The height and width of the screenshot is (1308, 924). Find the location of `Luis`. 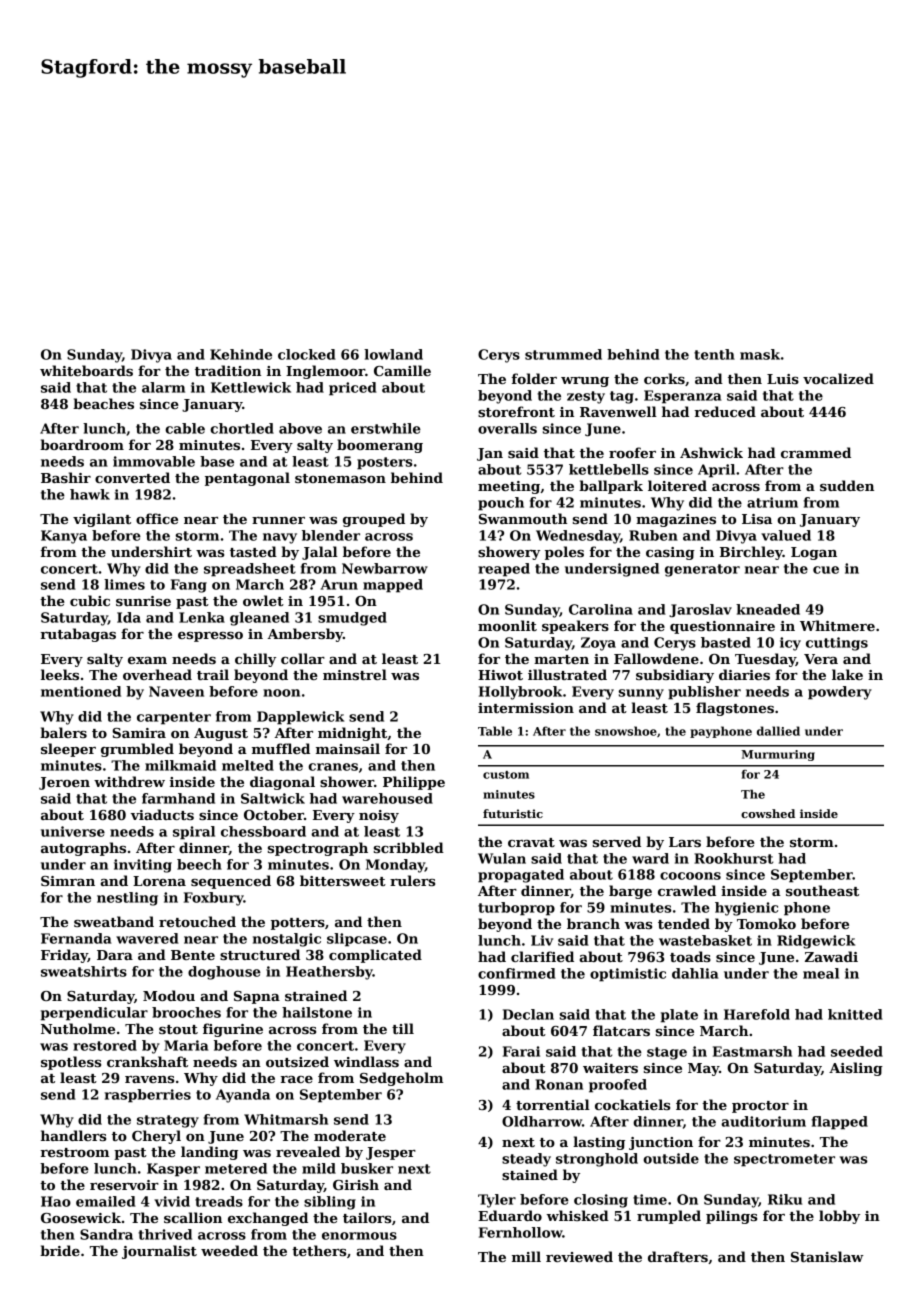

Luis is located at coordinates (783, 379).
